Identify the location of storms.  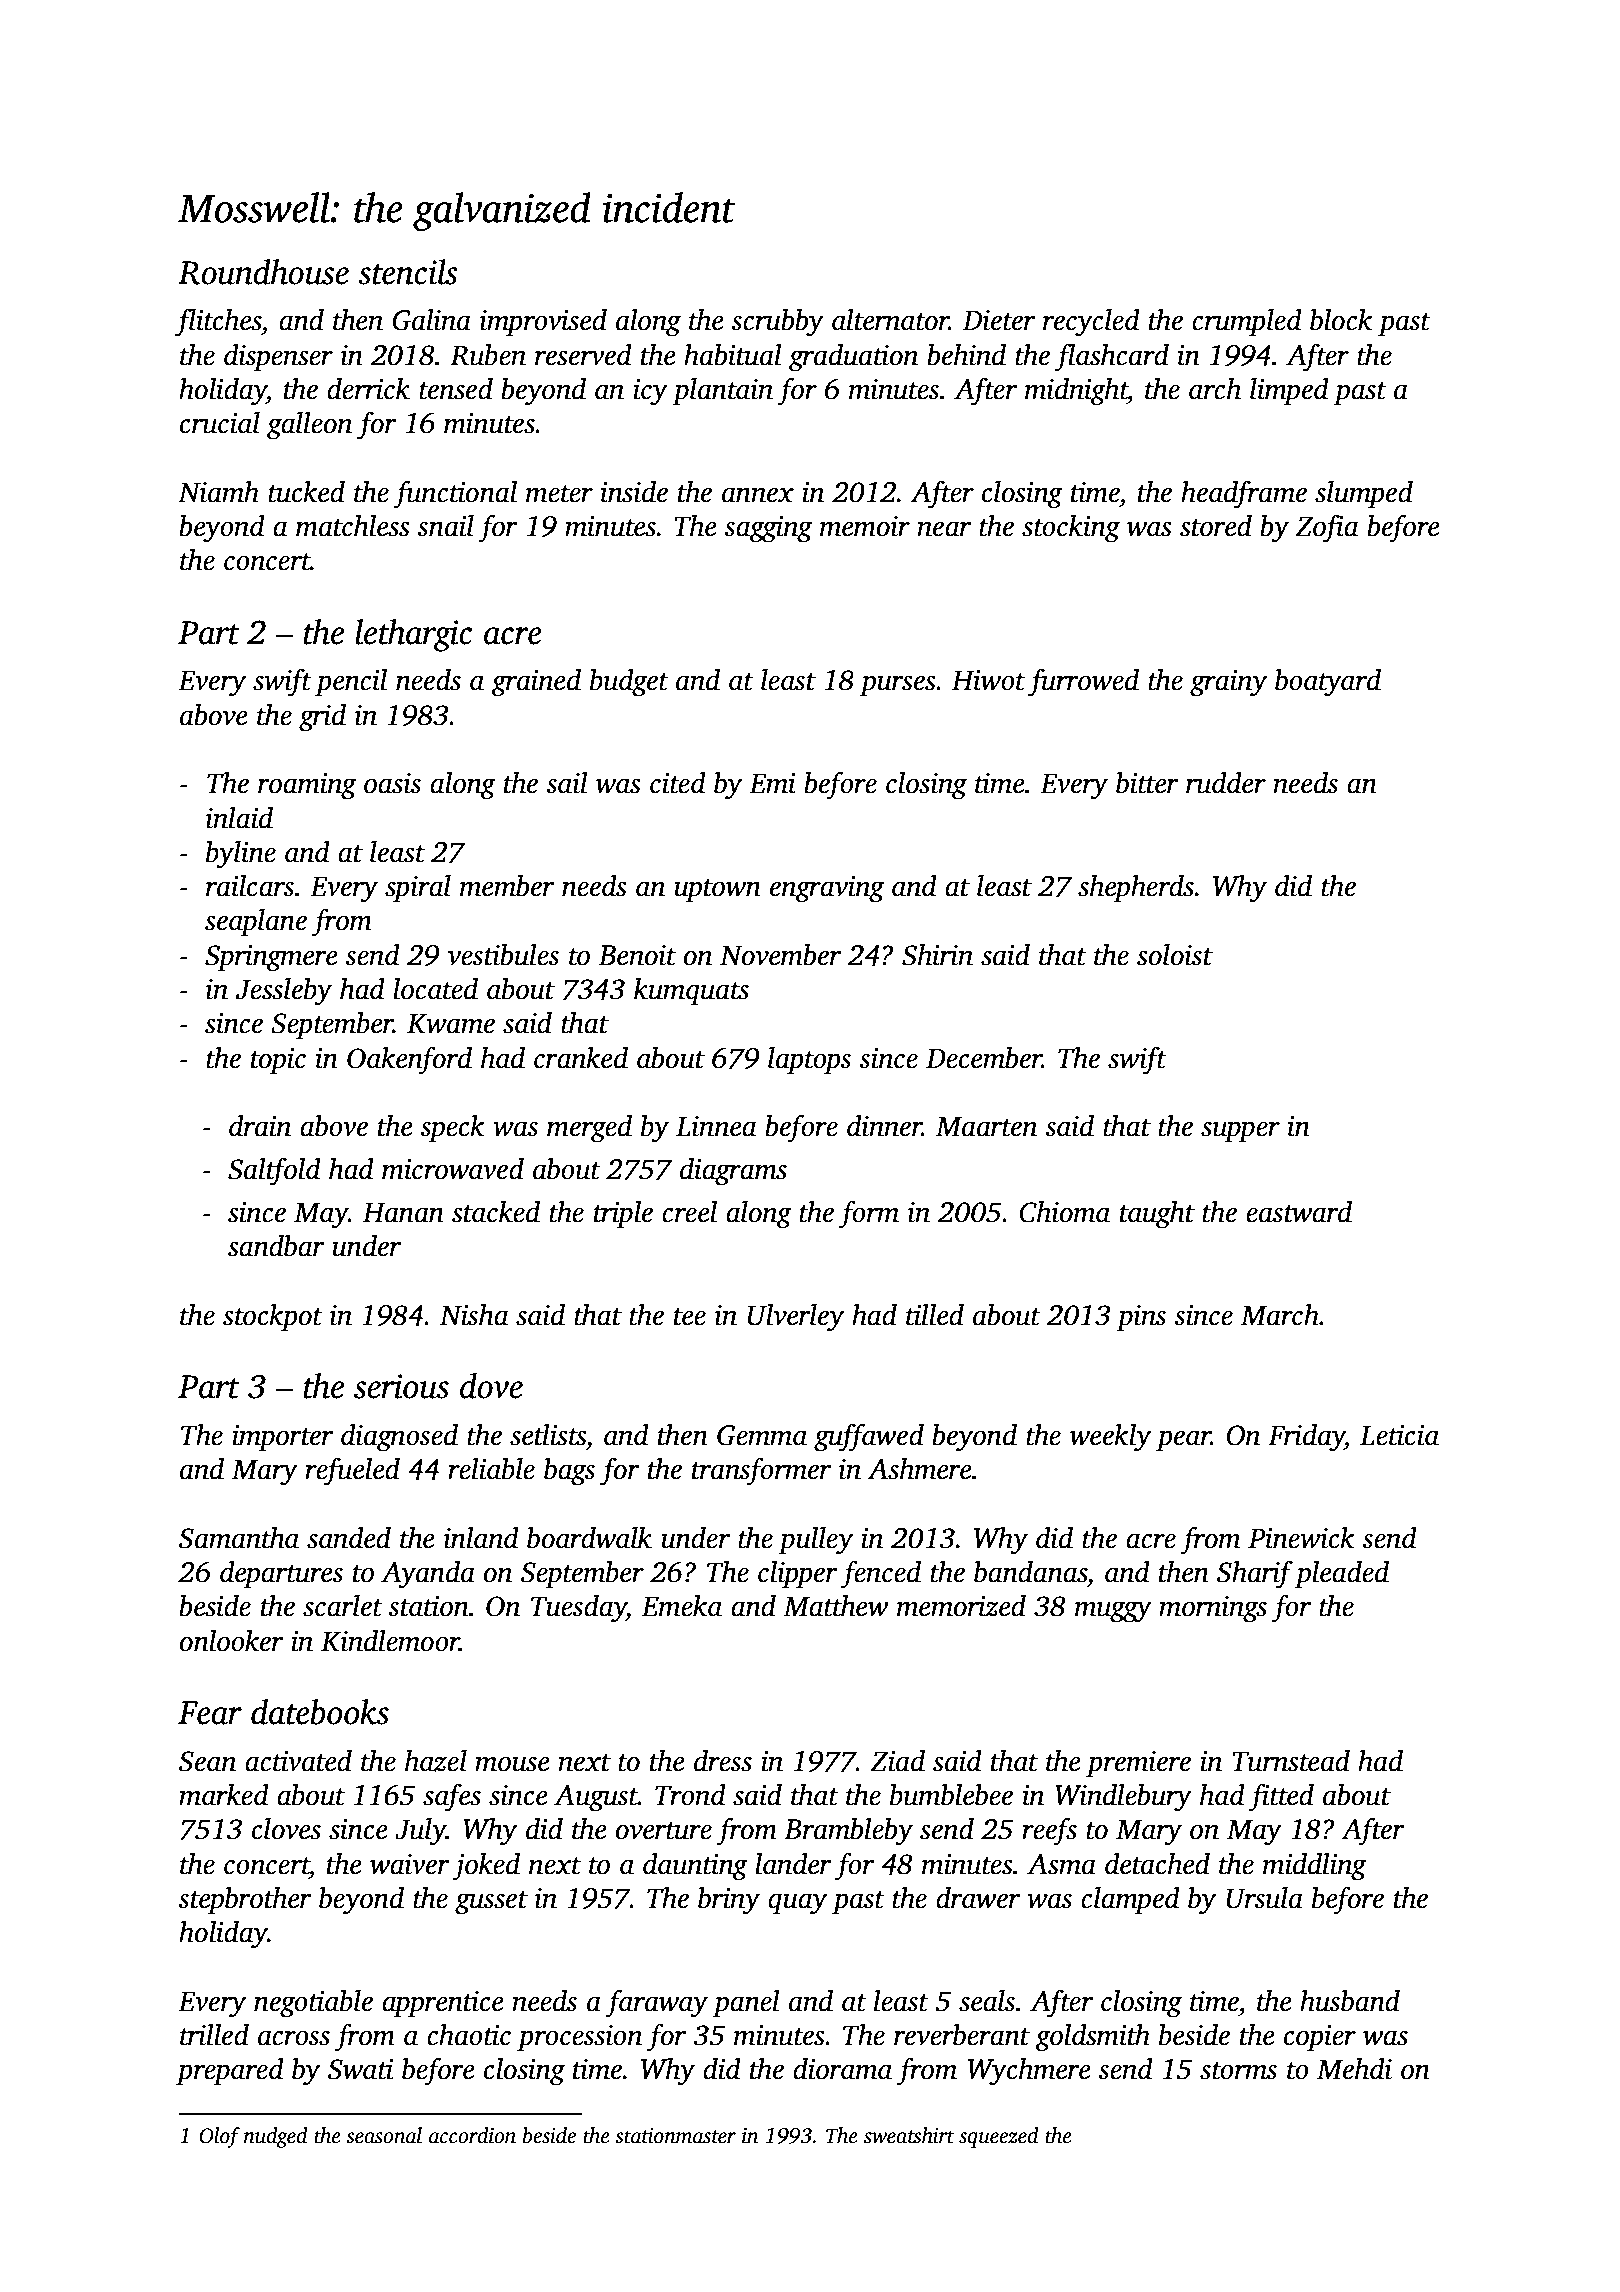
(1238, 2071).
